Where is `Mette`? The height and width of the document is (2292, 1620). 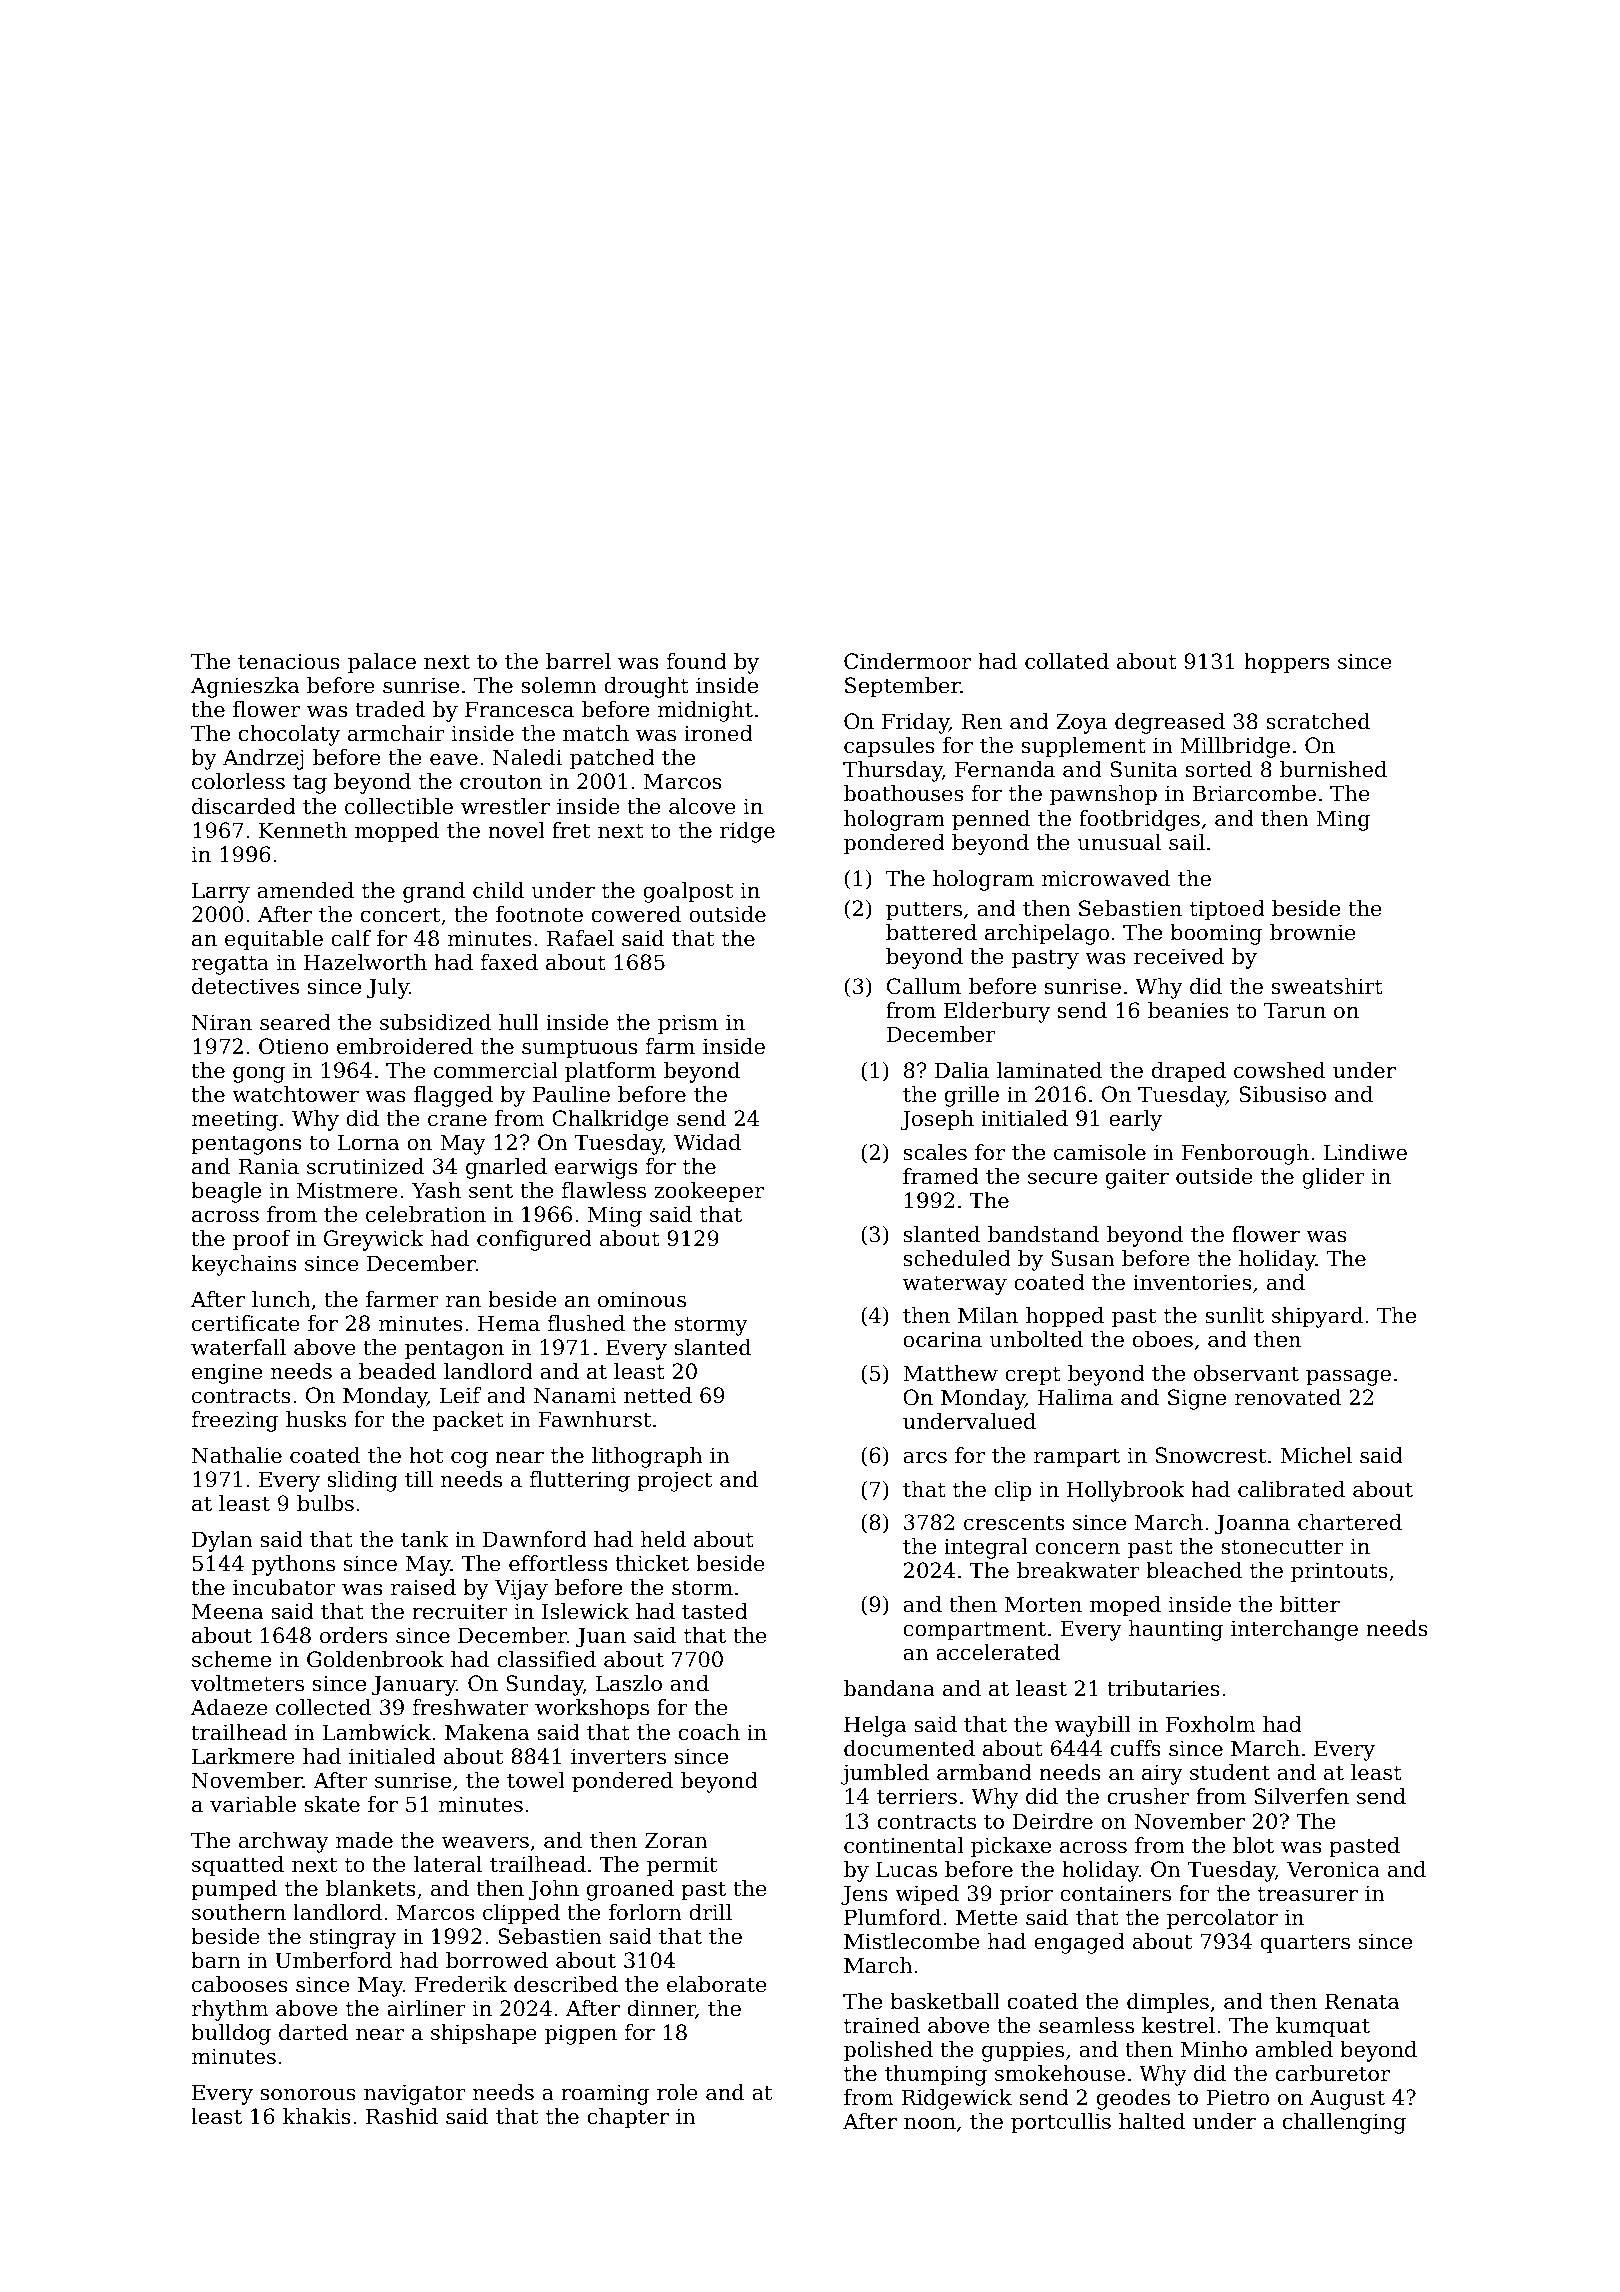 Mette is located at coordinates (987, 1917).
